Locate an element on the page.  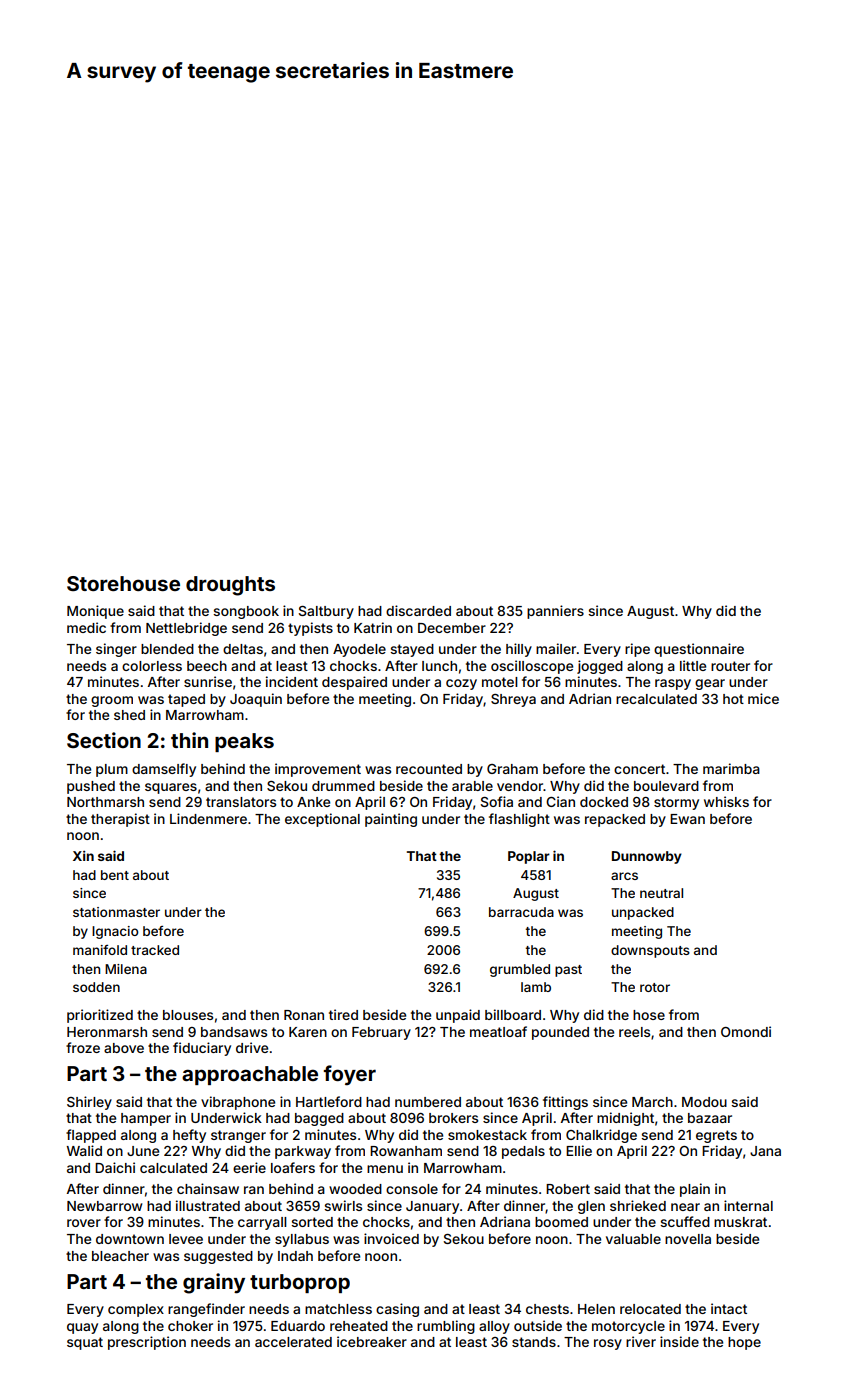
December is located at coordinates (452, 628).
